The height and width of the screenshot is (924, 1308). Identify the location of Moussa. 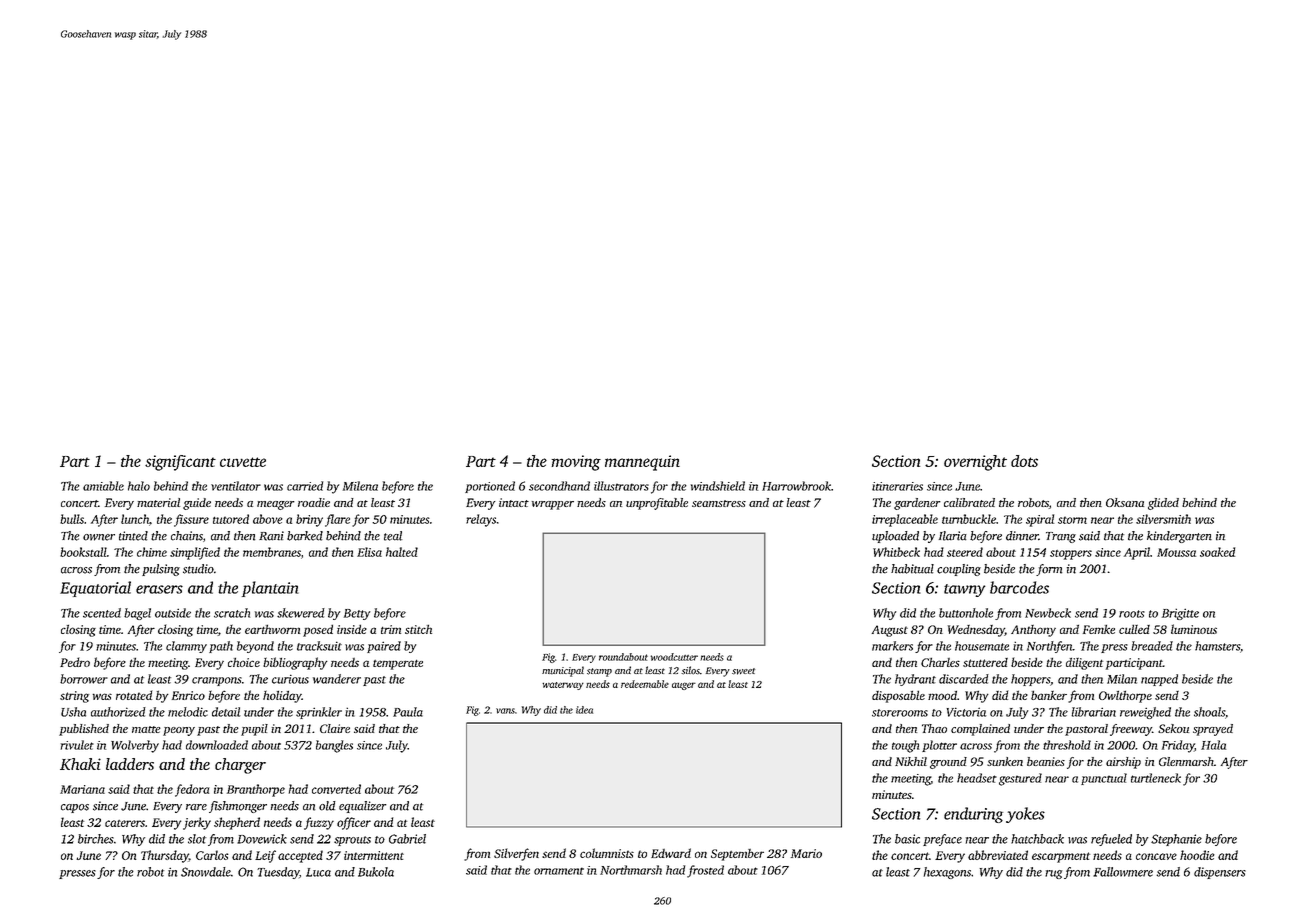
(1176, 552).
